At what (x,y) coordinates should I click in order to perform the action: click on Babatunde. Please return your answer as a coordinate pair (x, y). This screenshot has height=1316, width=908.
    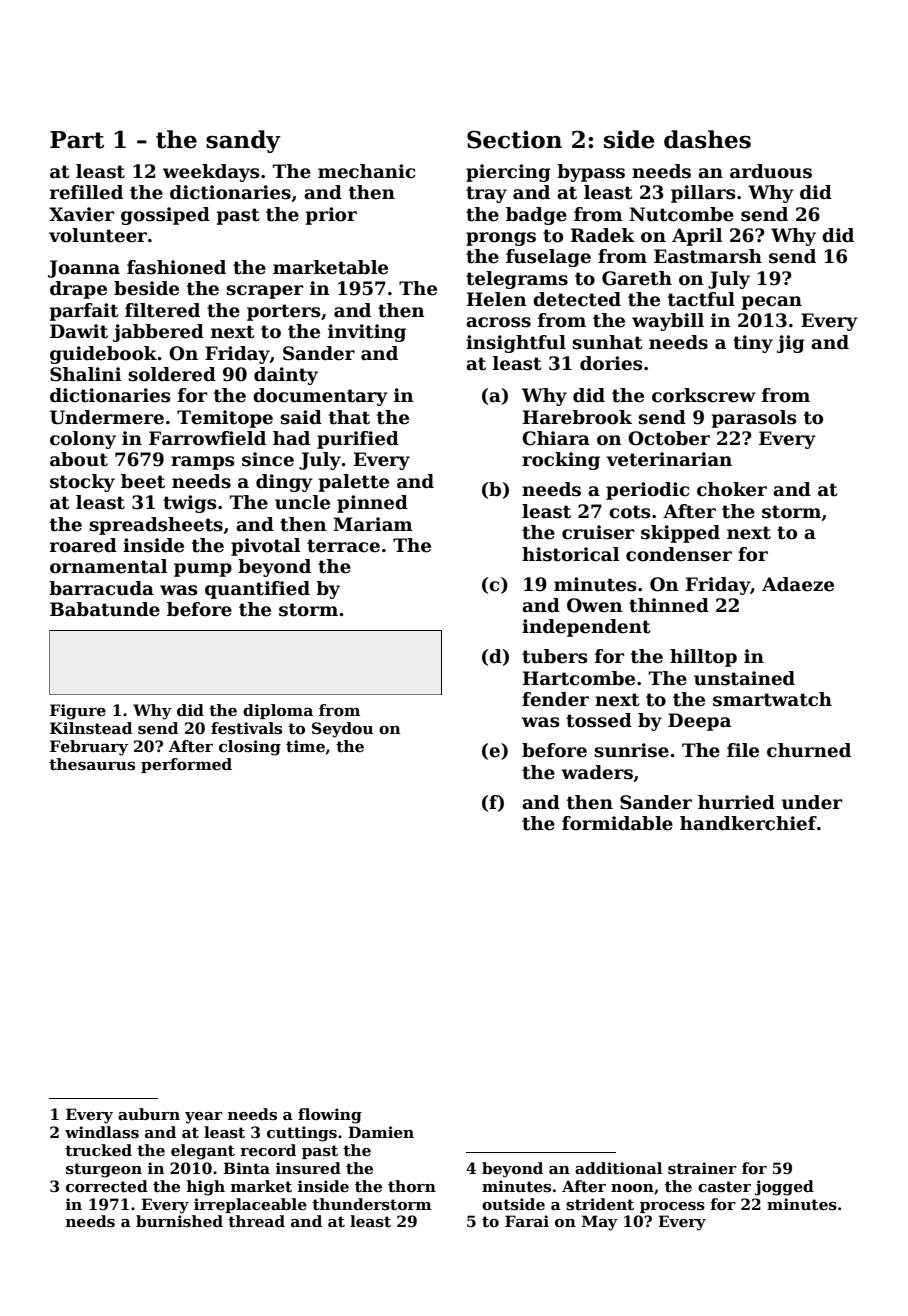
    Looking at the image, I should click on (105, 609).
